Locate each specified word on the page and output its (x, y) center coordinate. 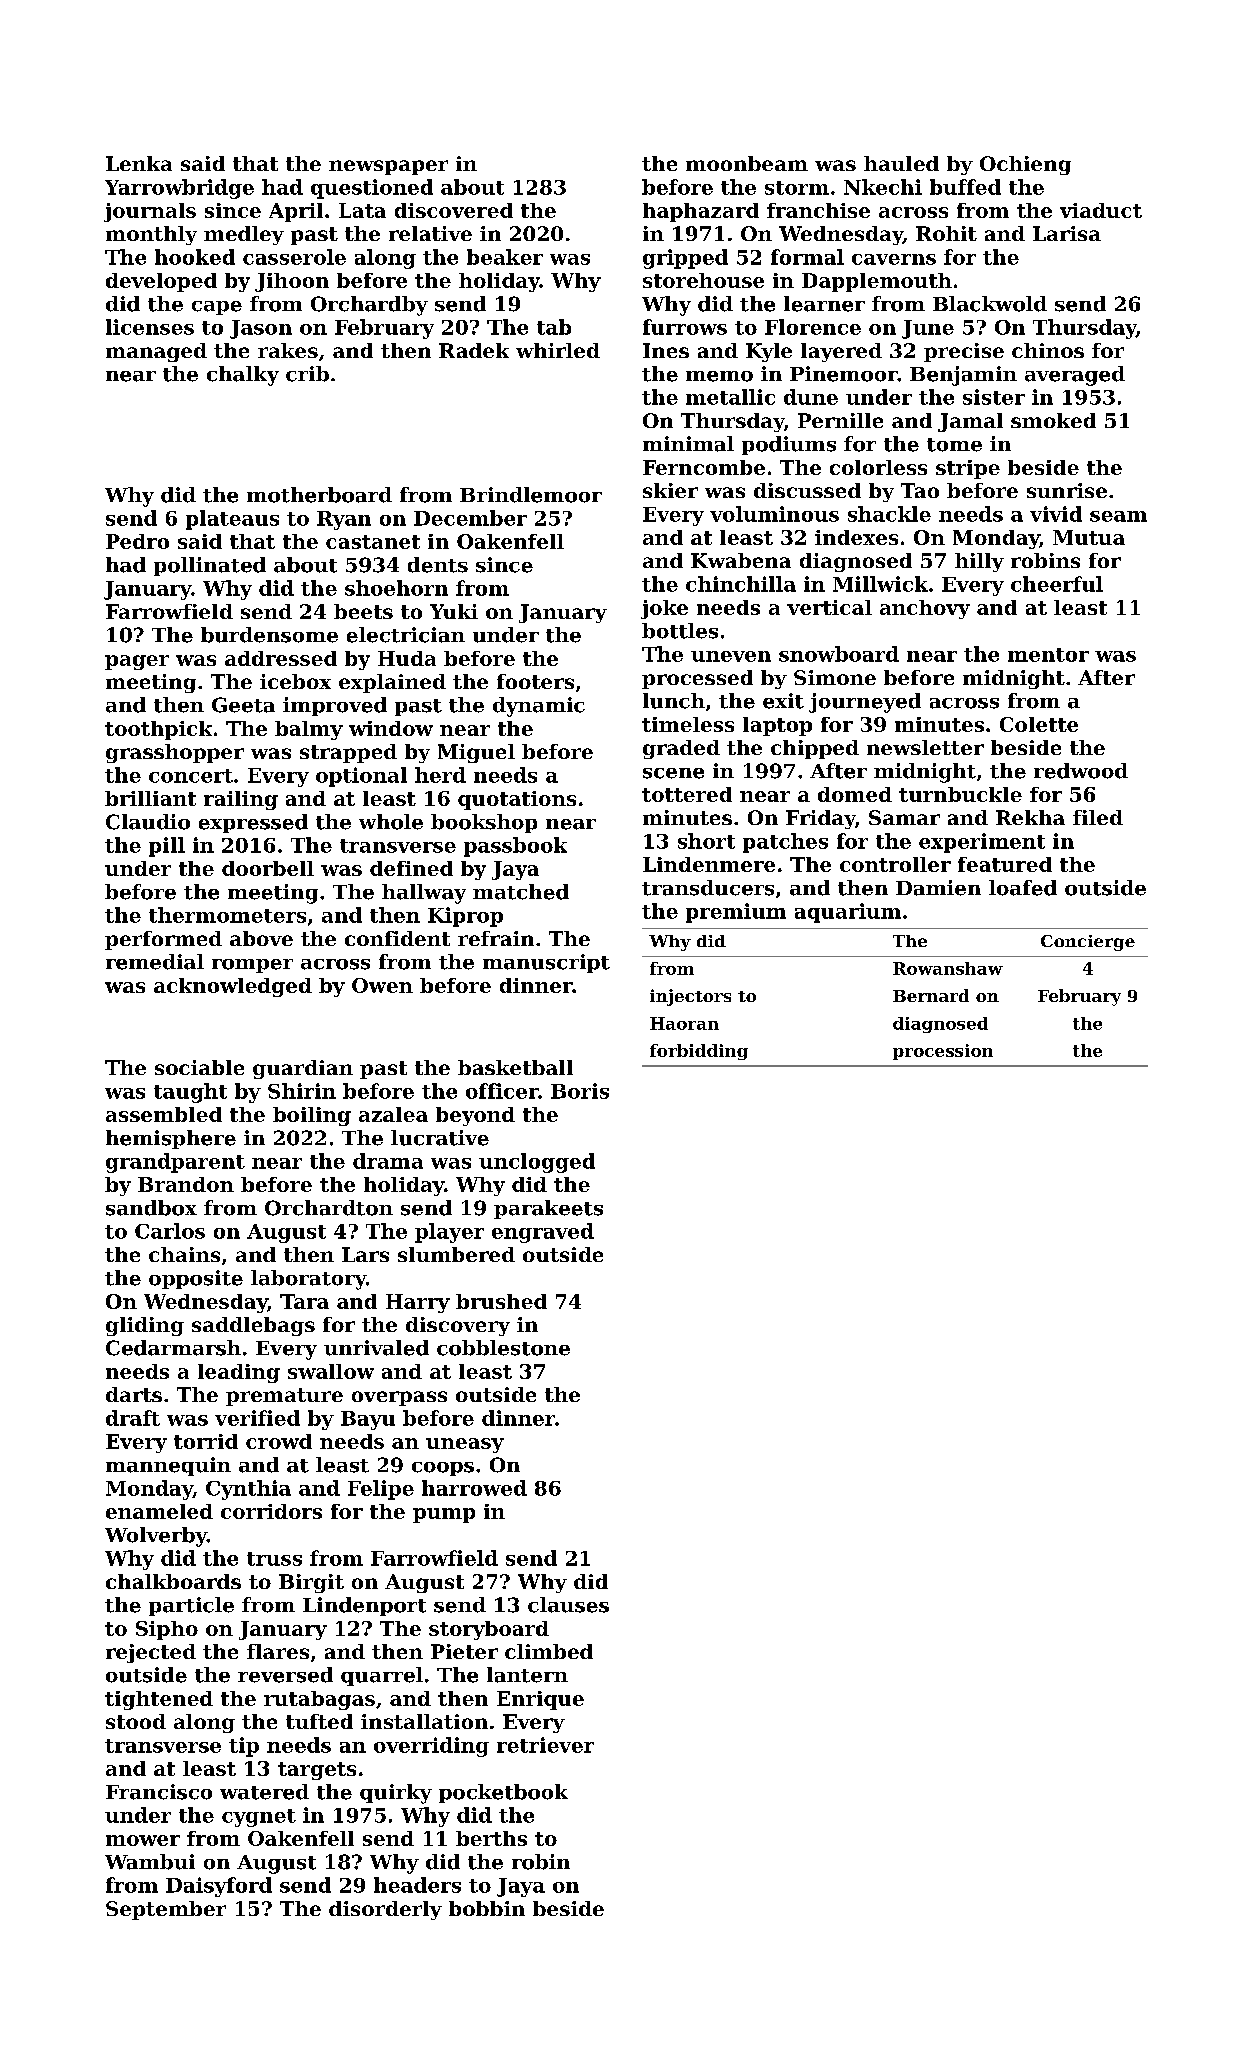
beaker (505, 257)
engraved (543, 1233)
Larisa (1067, 233)
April (296, 212)
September (166, 1910)
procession (943, 1052)
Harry (418, 1303)
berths (491, 1838)
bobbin (487, 1908)
